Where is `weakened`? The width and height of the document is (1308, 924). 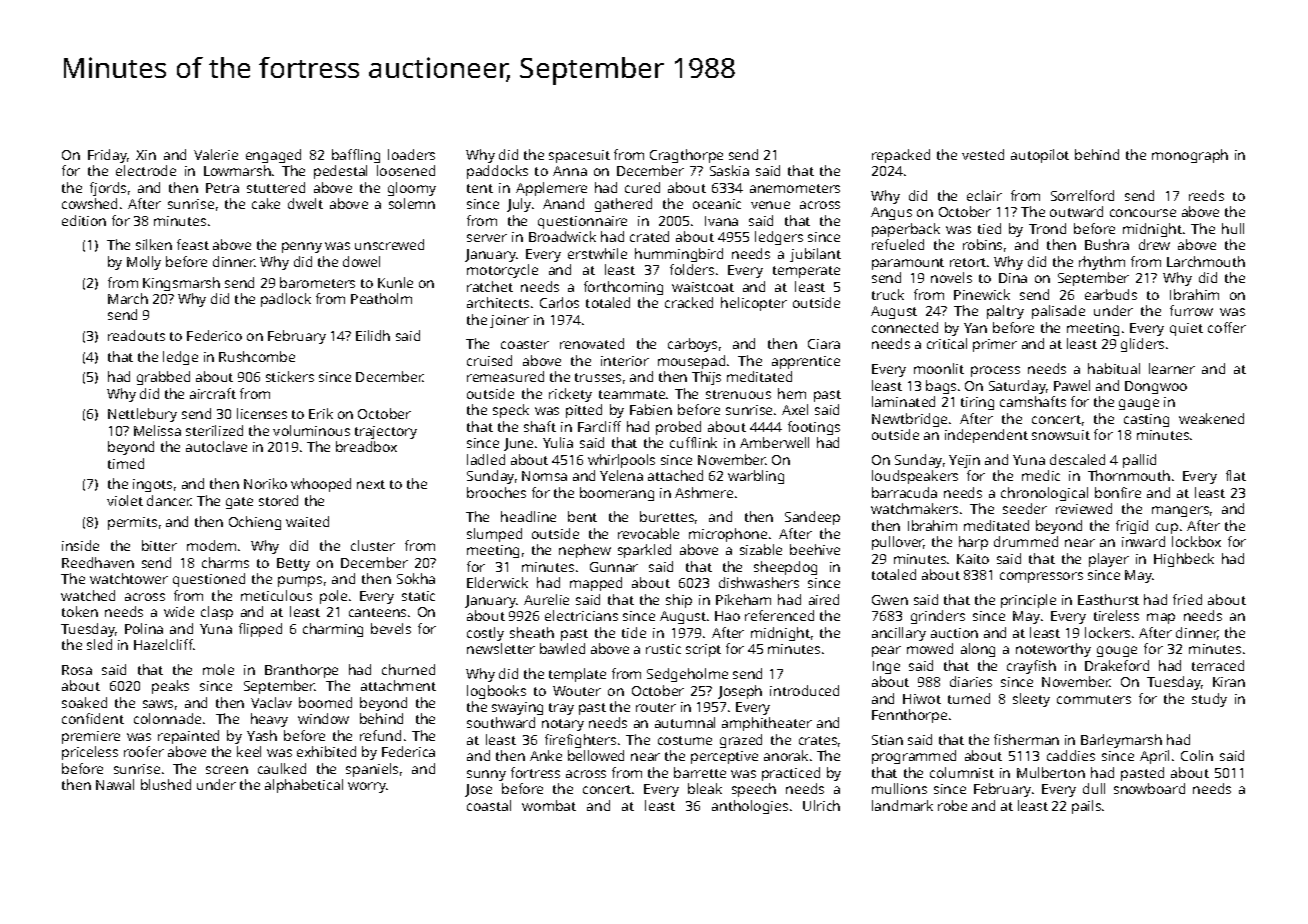
weakened is located at coordinates (1211, 418).
